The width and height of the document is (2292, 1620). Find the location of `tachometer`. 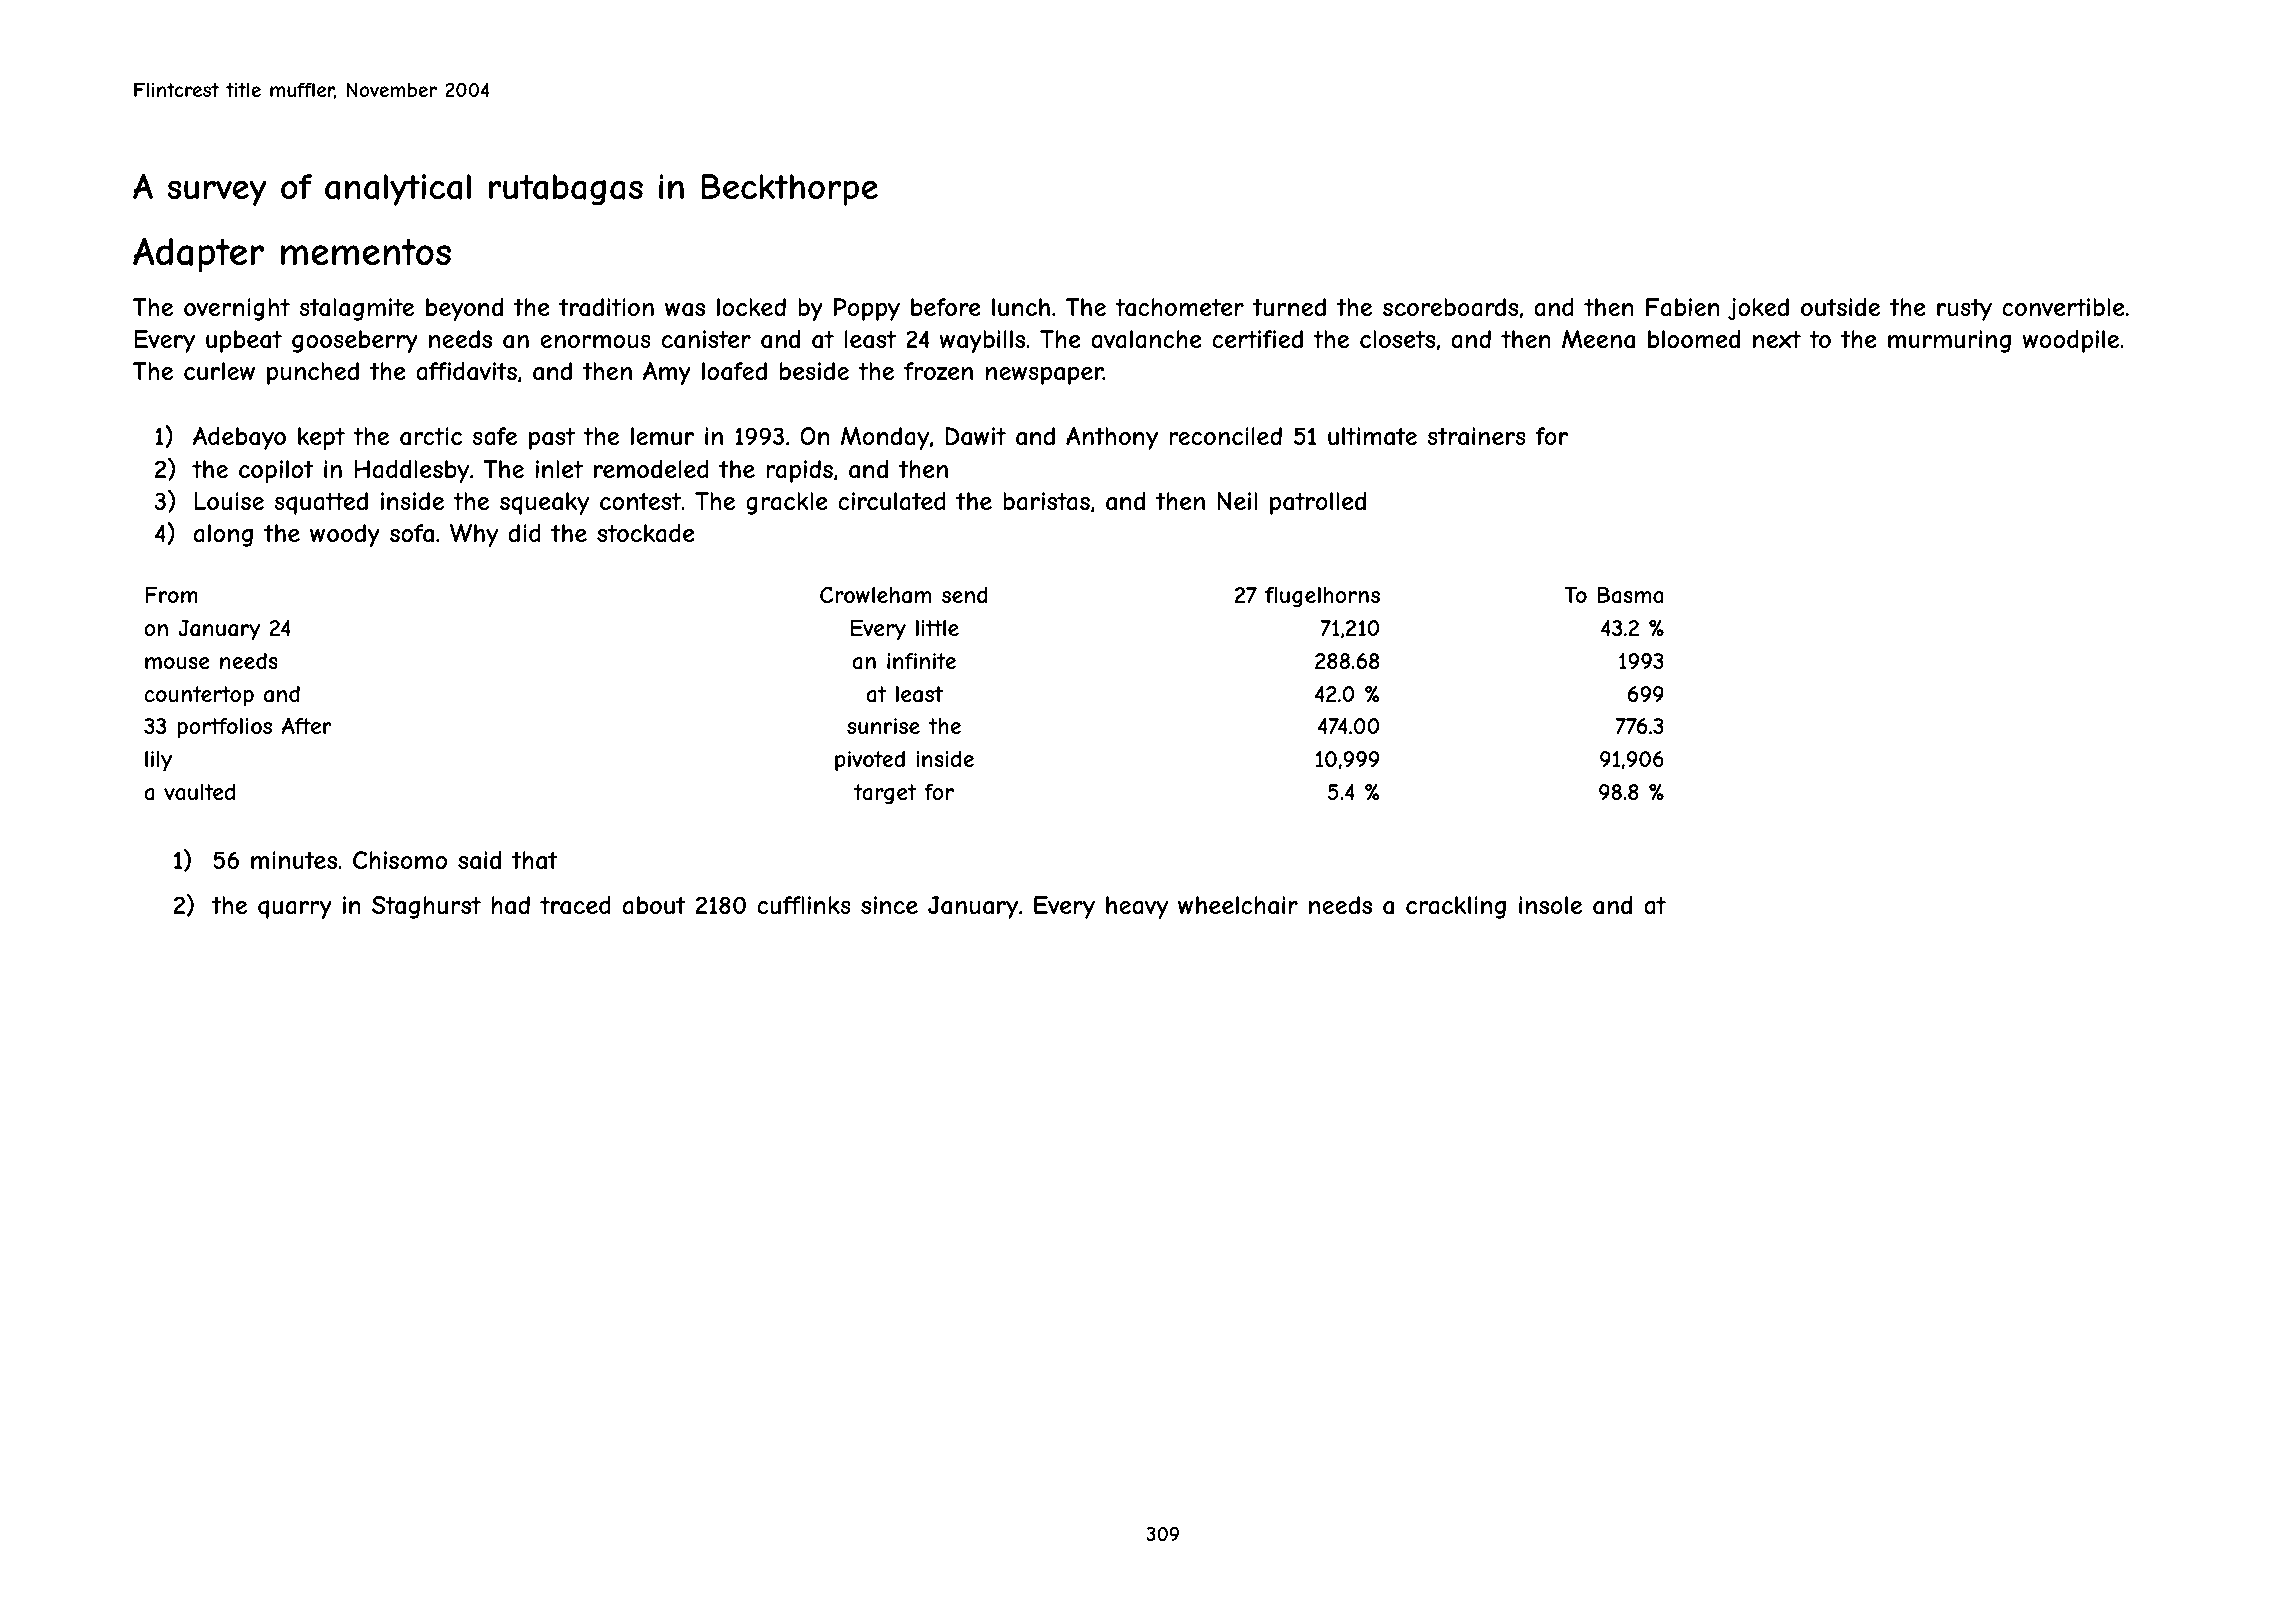

tachometer is located at coordinates (1179, 307).
